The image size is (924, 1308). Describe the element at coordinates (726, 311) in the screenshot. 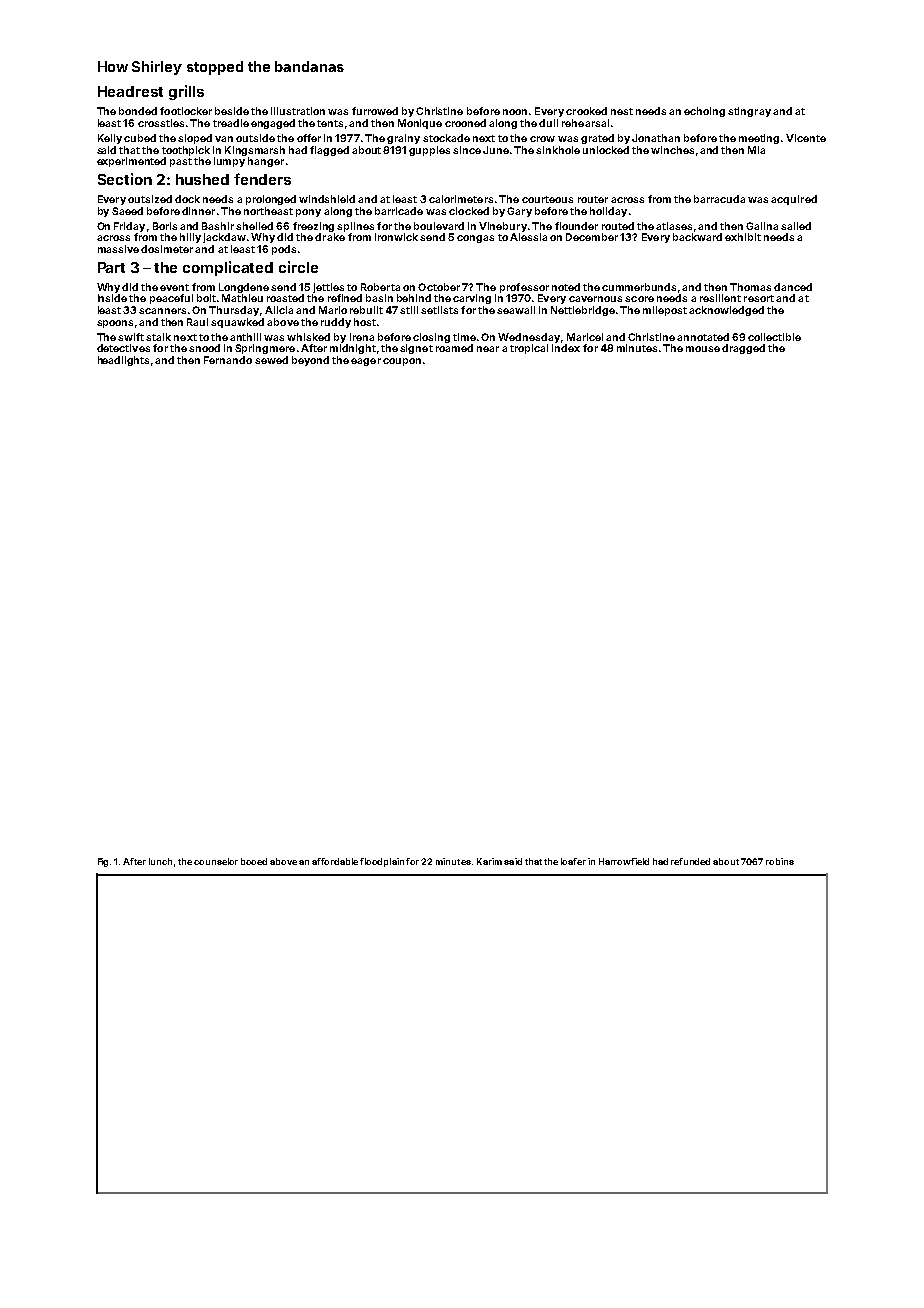

I see `acknowledged` at that location.
